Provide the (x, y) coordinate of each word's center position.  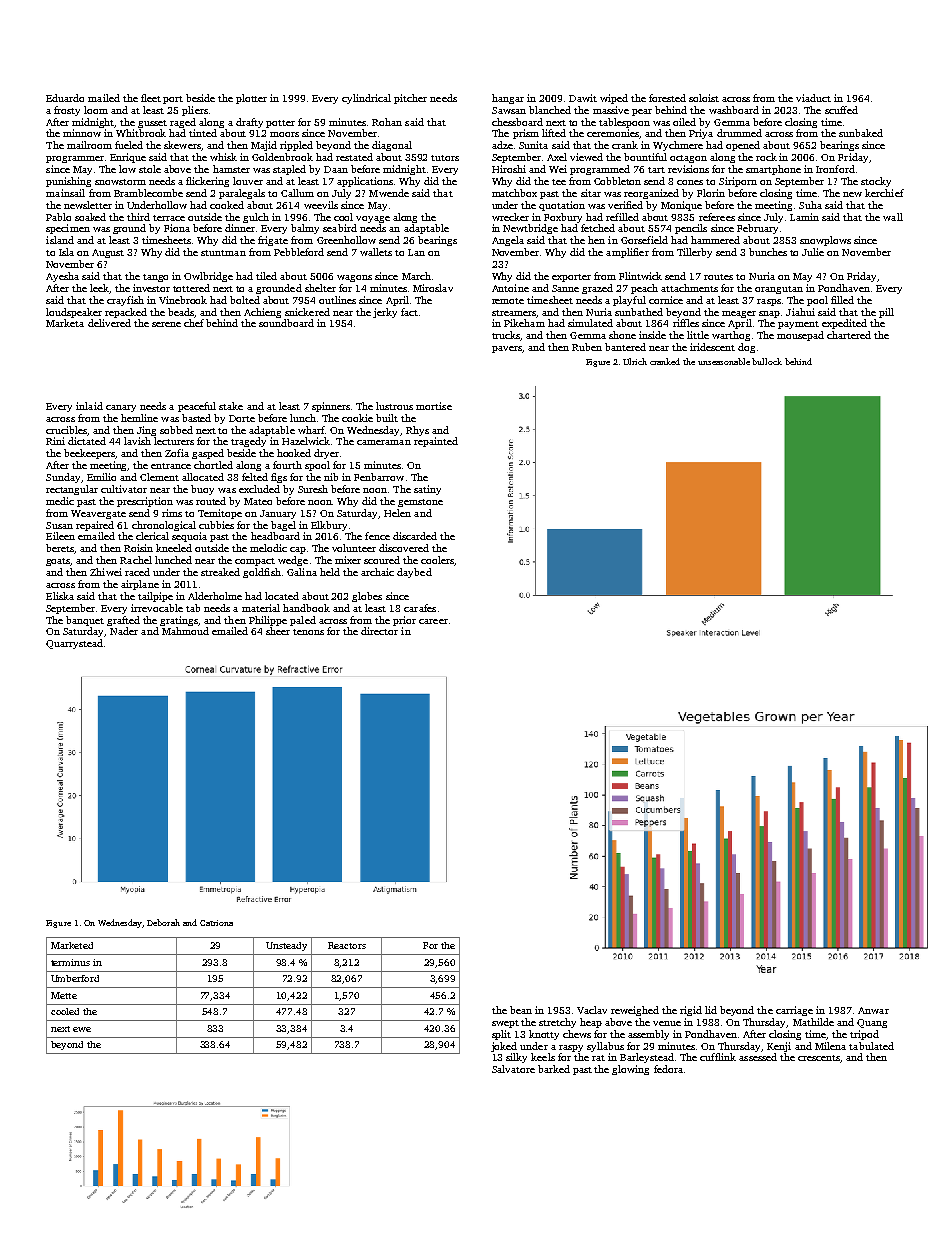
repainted (436, 442)
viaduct (813, 98)
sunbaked (861, 133)
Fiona (177, 228)
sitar (591, 193)
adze (502, 145)
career (433, 621)
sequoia (189, 537)
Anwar (873, 1010)
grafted (123, 621)
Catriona (216, 923)
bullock (767, 361)
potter (280, 124)
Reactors (347, 945)
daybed (414, 573)
